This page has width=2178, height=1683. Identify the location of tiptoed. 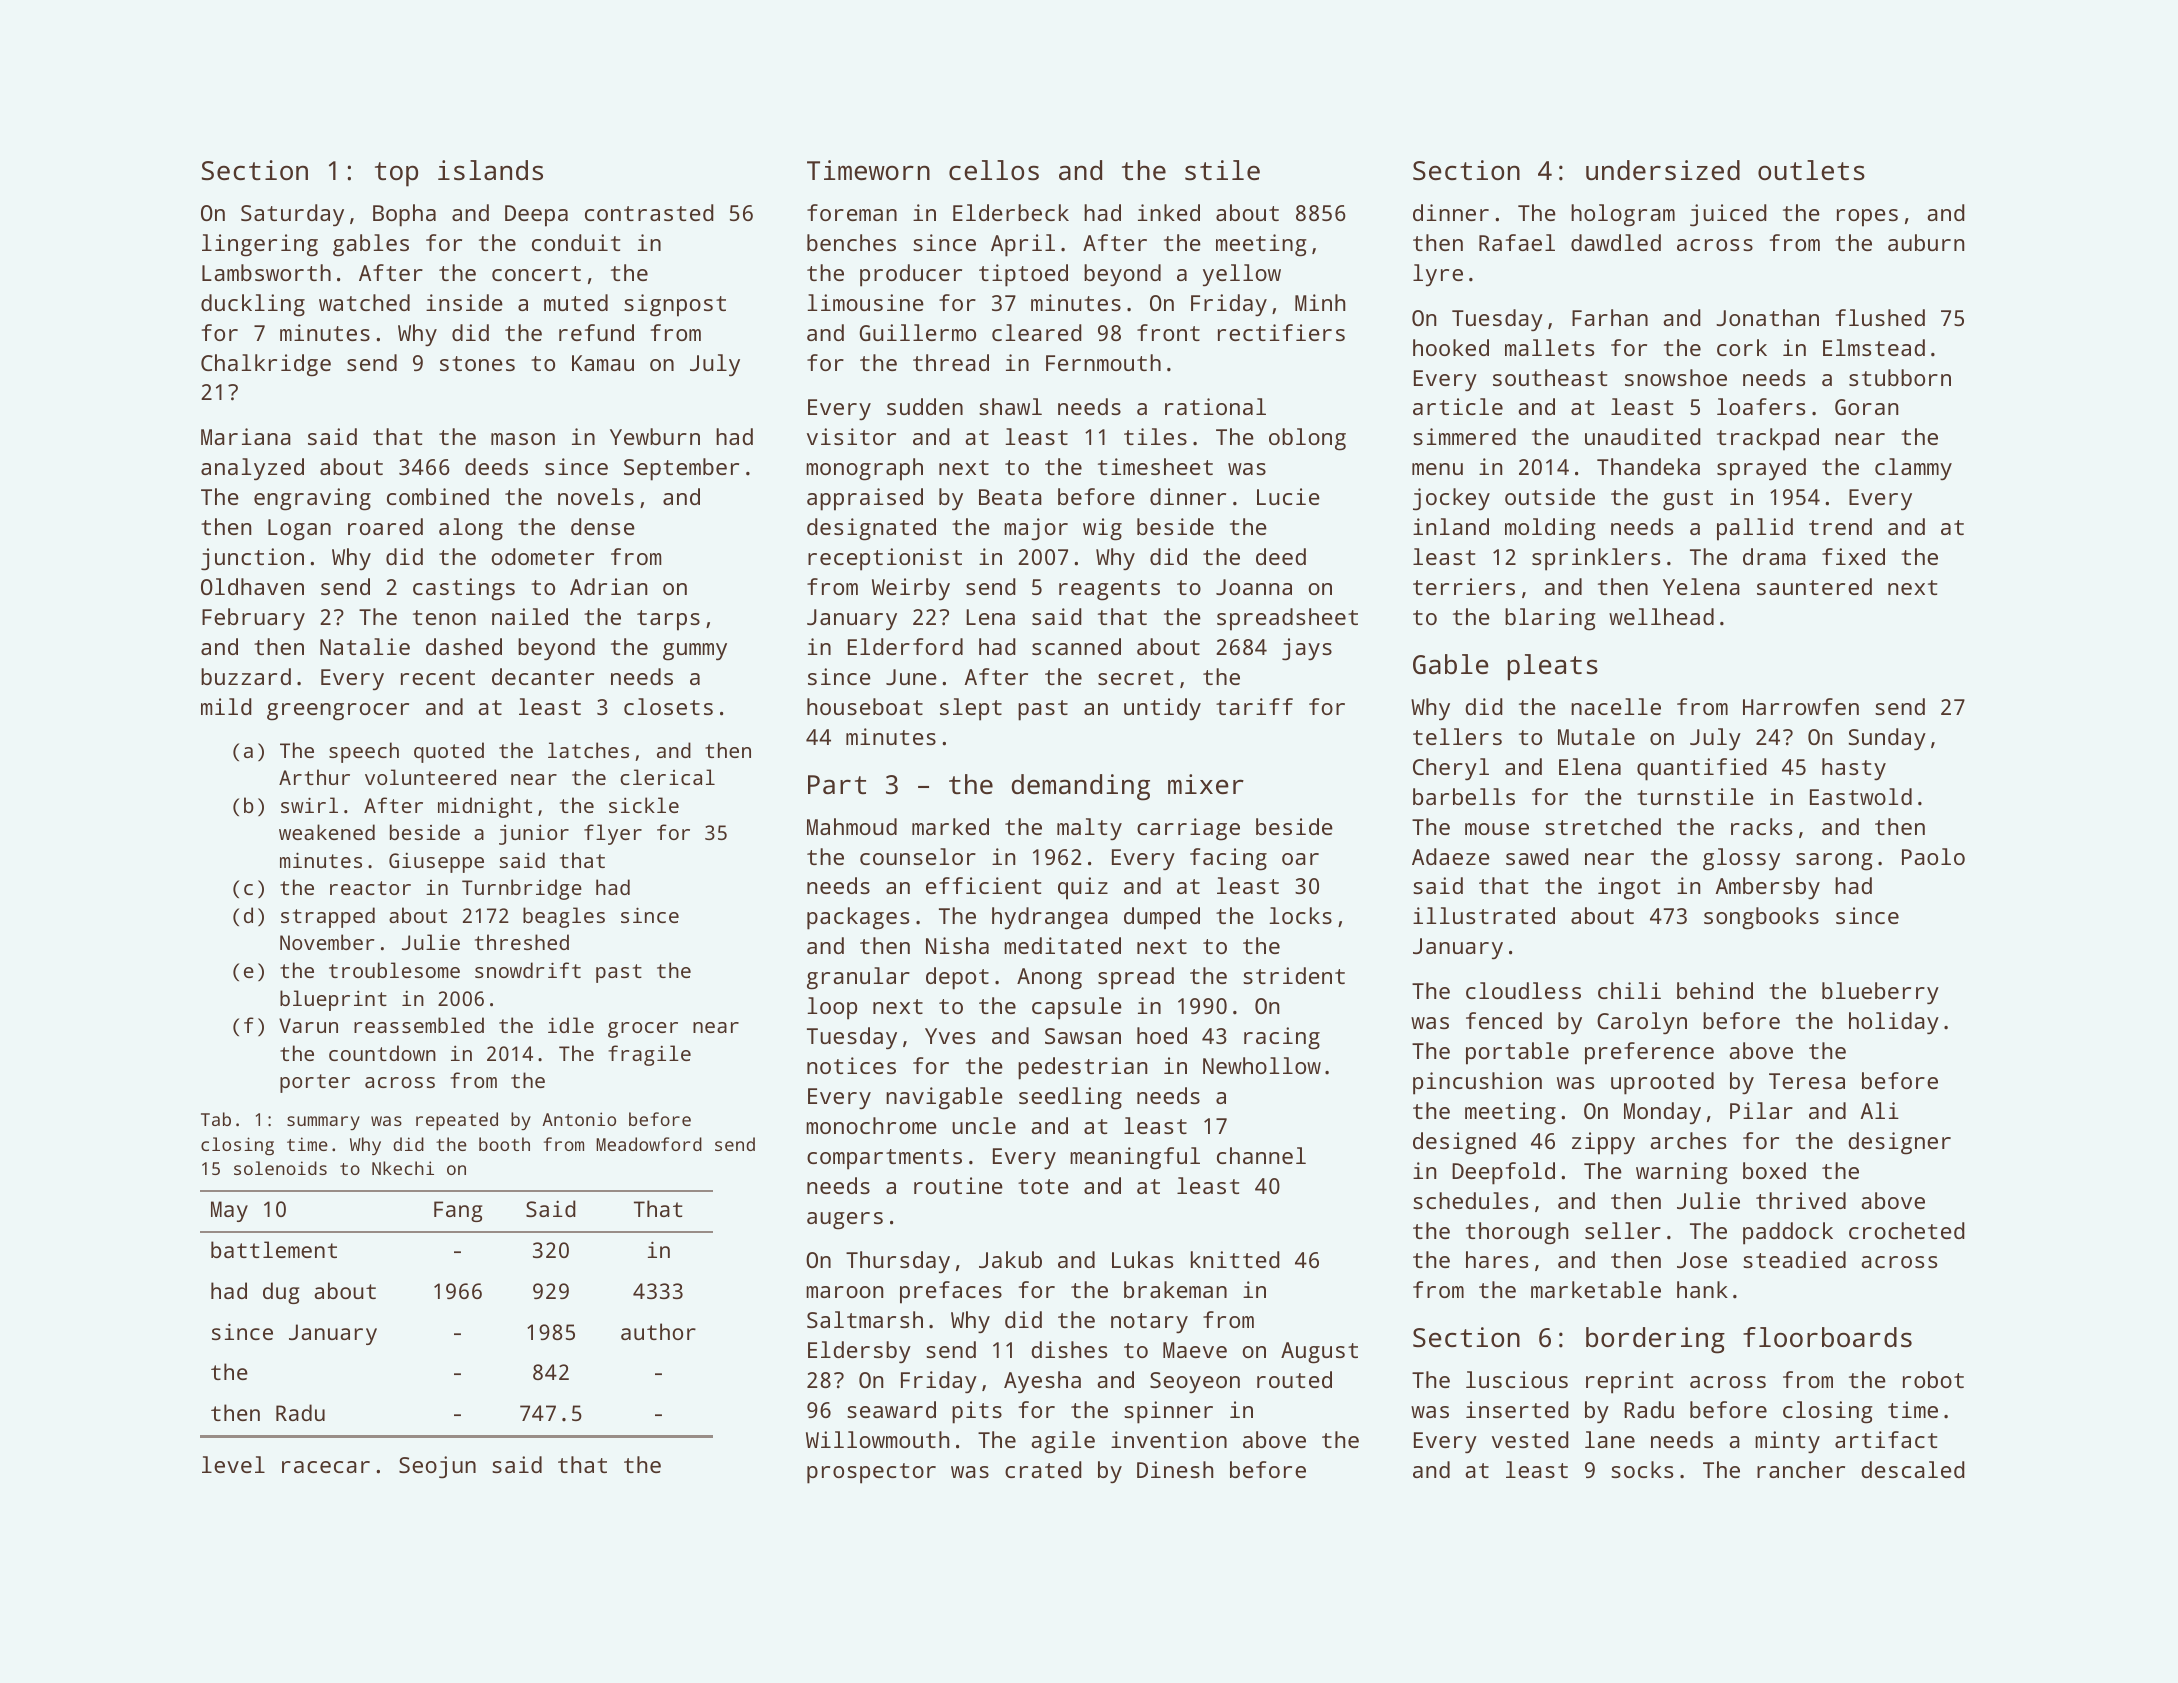
(1023, 275).
